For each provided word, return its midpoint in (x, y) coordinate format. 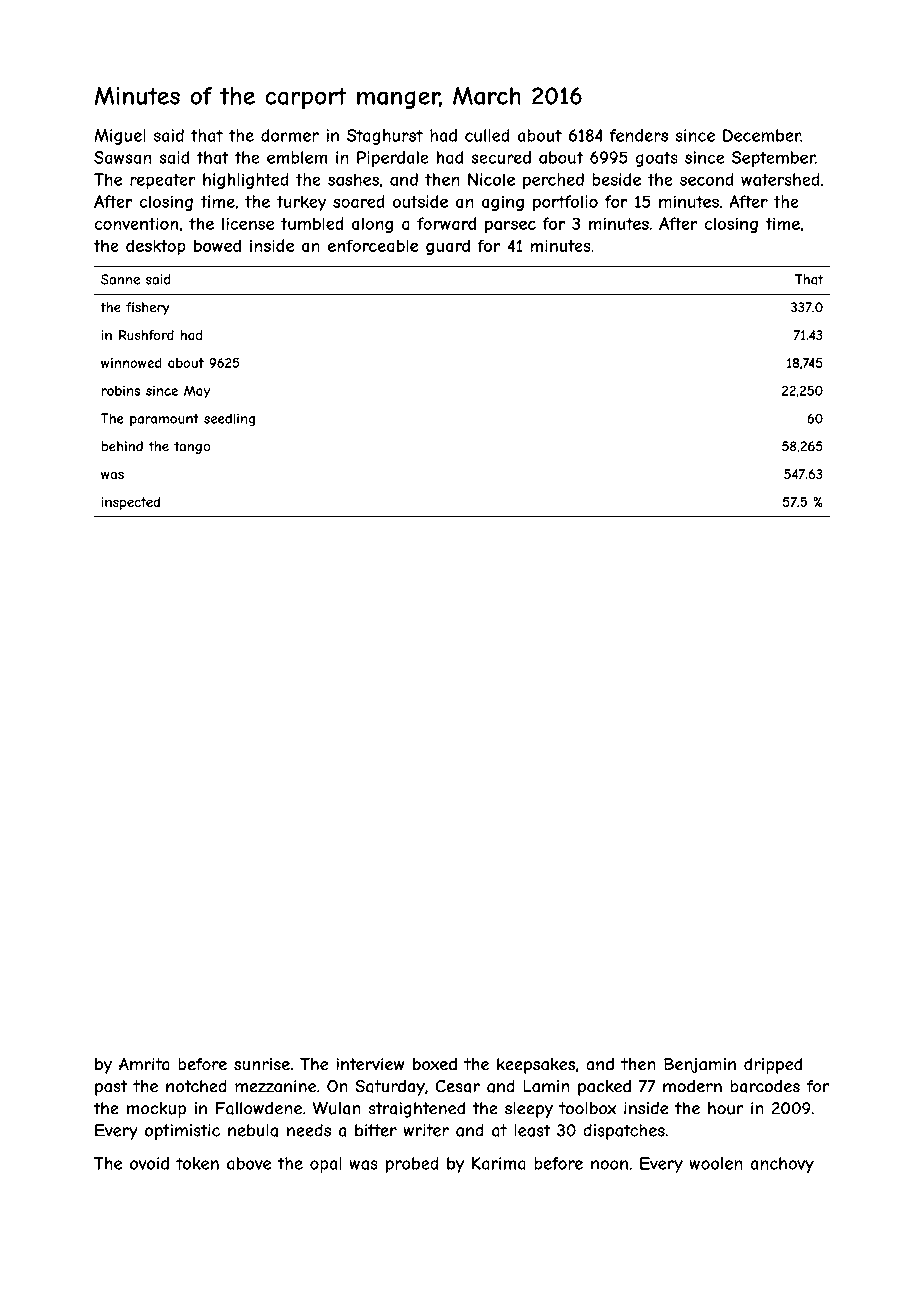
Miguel (120, 137)
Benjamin (700, 1066)
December (762, 135)
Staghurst (385, 137)
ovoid (149, 1163)
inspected (131, 503)
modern (692, 1086)
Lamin (546, 1086)
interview (370, 1064)
